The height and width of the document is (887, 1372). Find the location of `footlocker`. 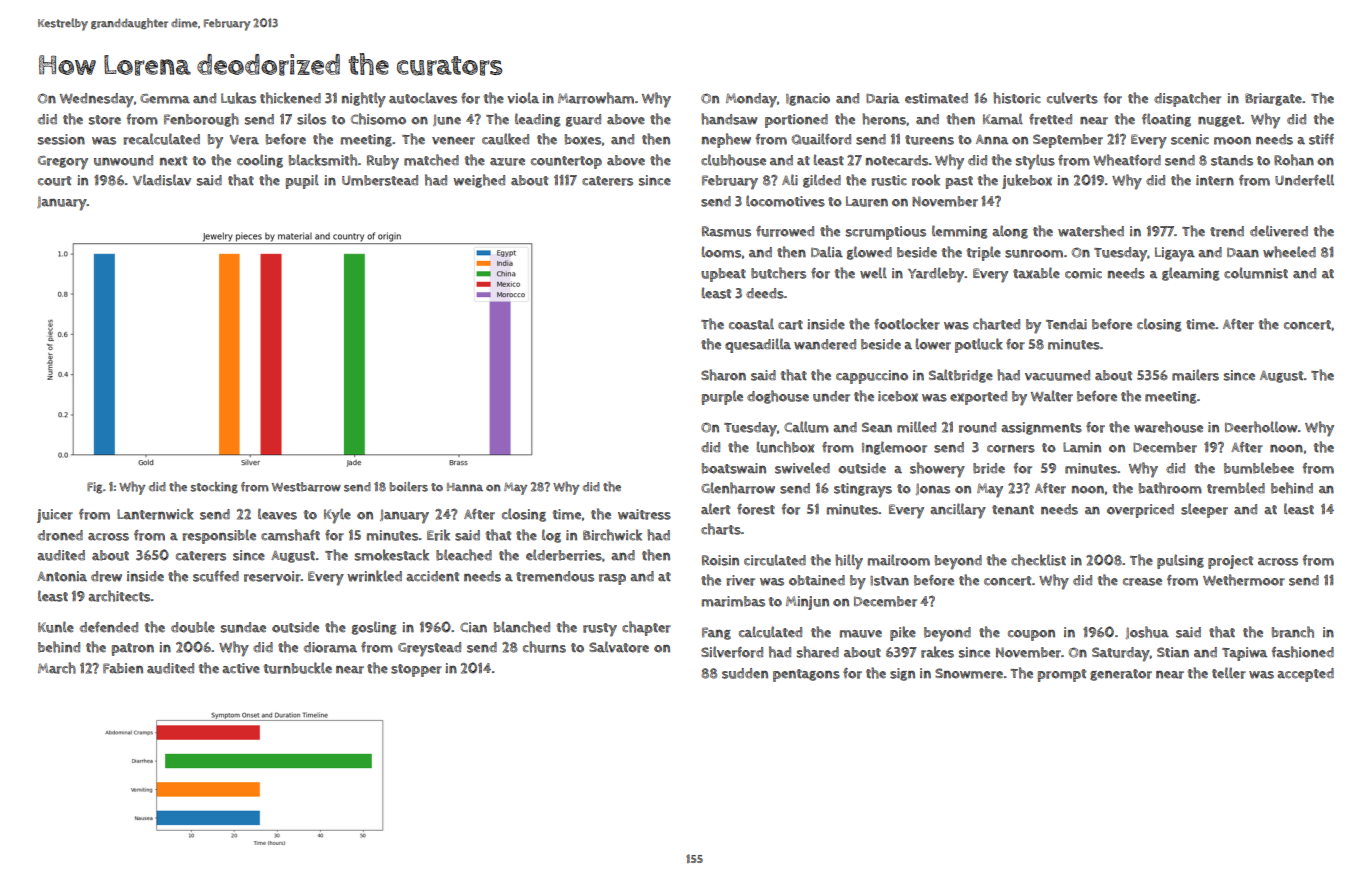

footlocker is located at coordinates (907, 324).
